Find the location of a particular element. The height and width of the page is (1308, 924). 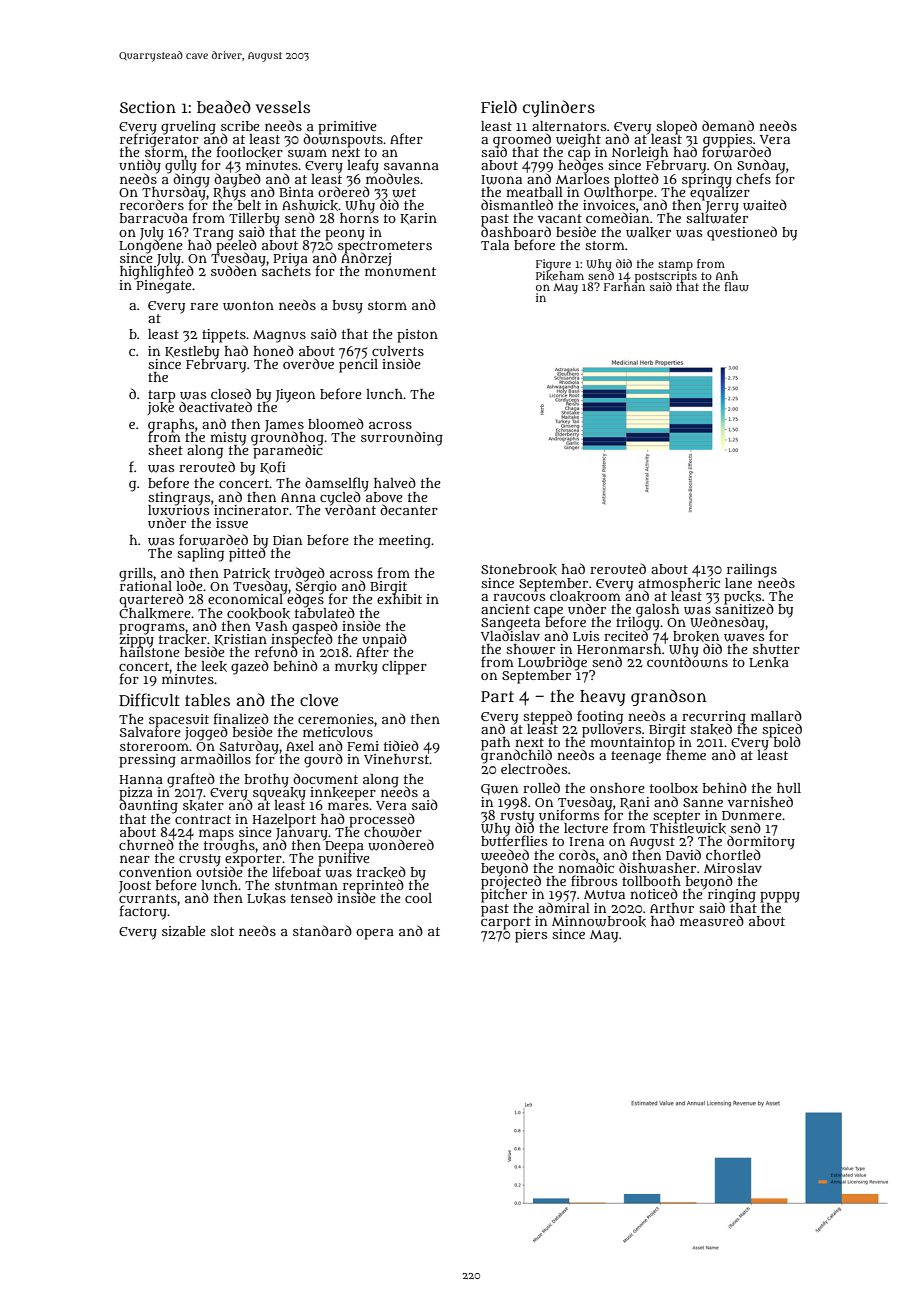

piston is located at coordinates (417, 336).
